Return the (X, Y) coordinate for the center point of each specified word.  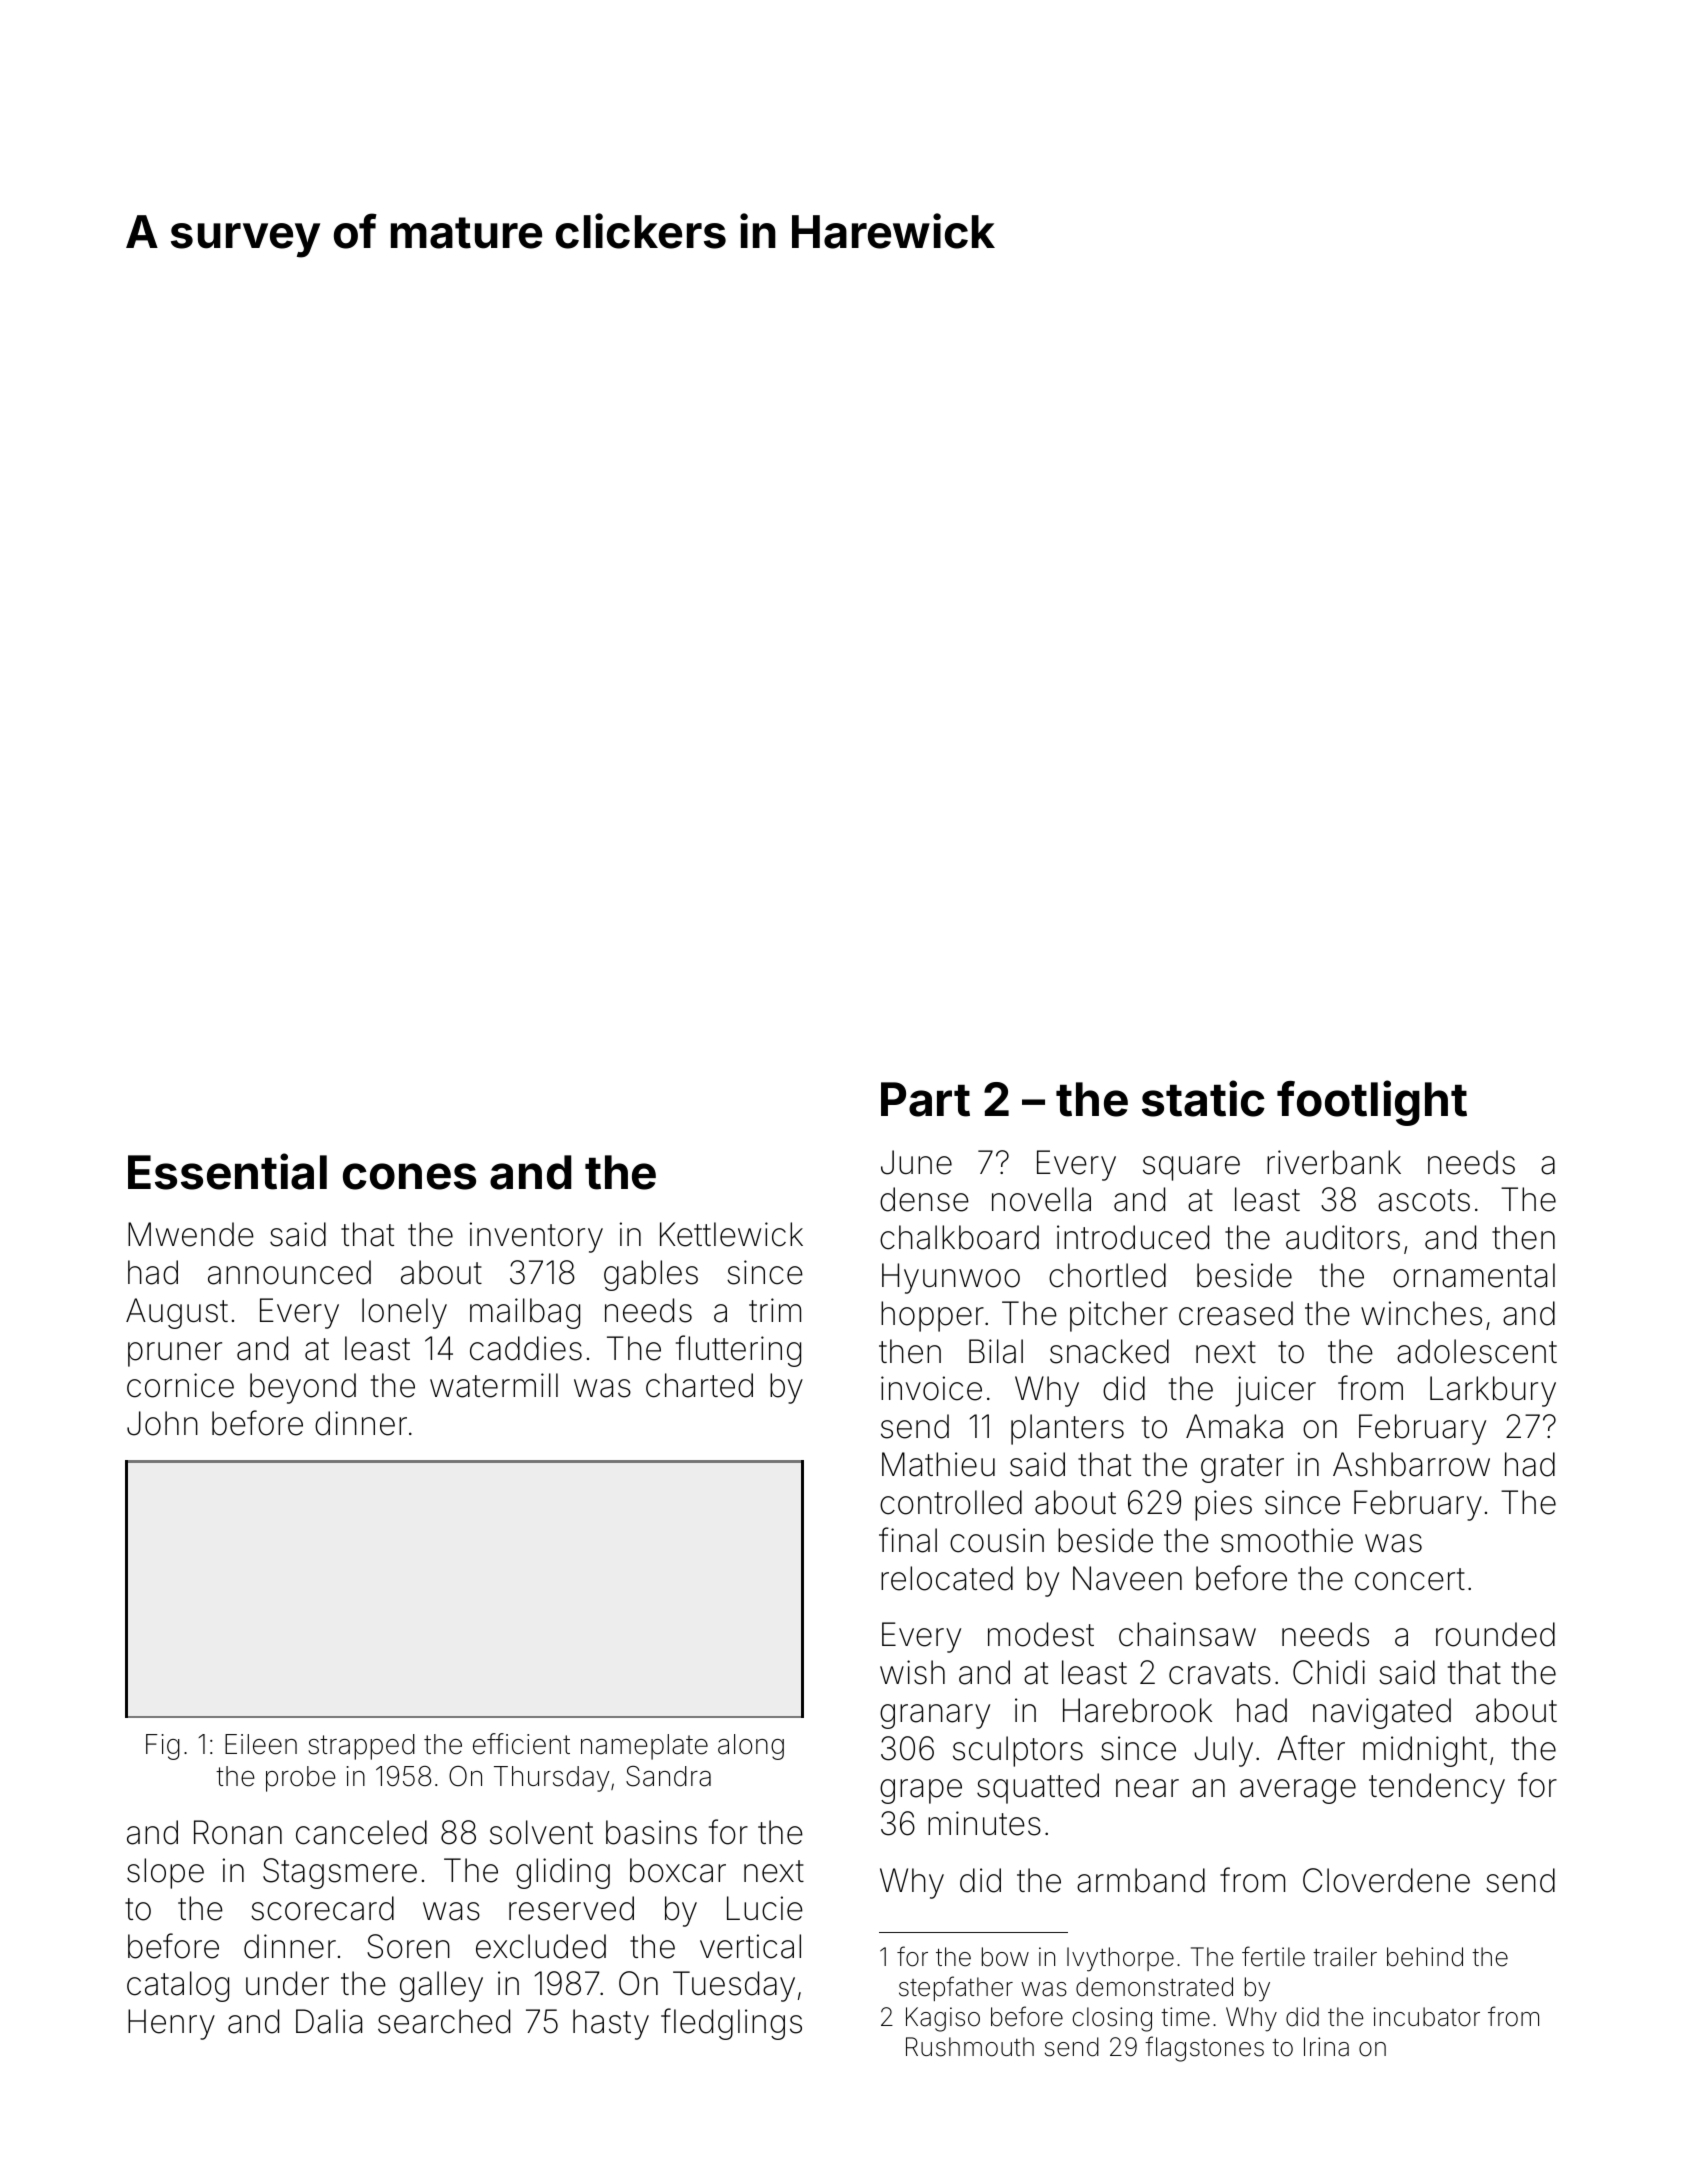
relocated (947, 1578)
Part (925, 1099)
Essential (227, 1171)
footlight (1372, 1103)
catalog (178, 1986)
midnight (1425, 1751)
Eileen (261, 1744)
